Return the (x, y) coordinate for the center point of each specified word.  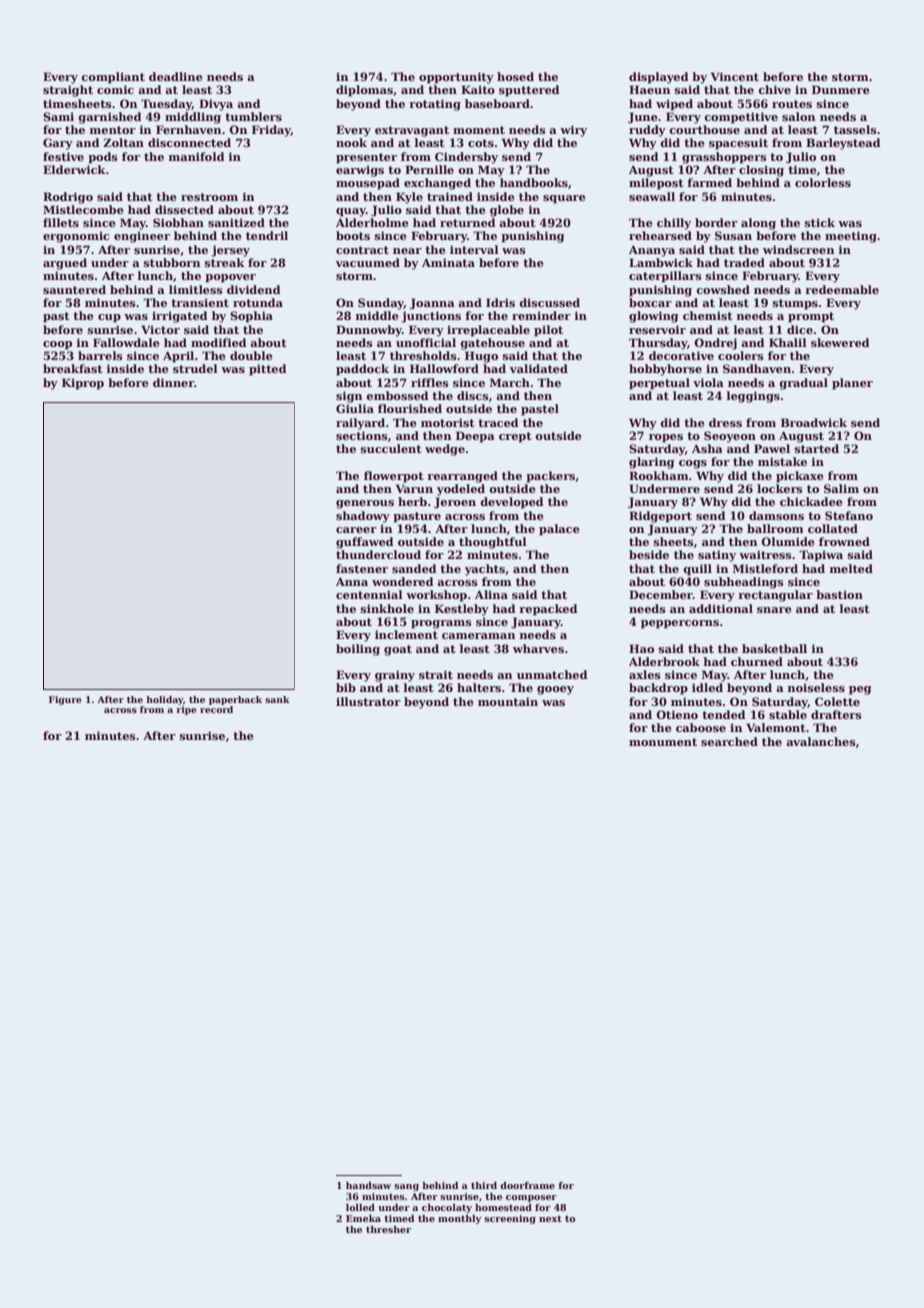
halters (479, 687)
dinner (173, 382)
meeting (851, 237)
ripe (186, 710)
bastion (839, 594)
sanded (414, 568)
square (564, 199)
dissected (184, 209)
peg (860, 690)
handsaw (368, 1185)
